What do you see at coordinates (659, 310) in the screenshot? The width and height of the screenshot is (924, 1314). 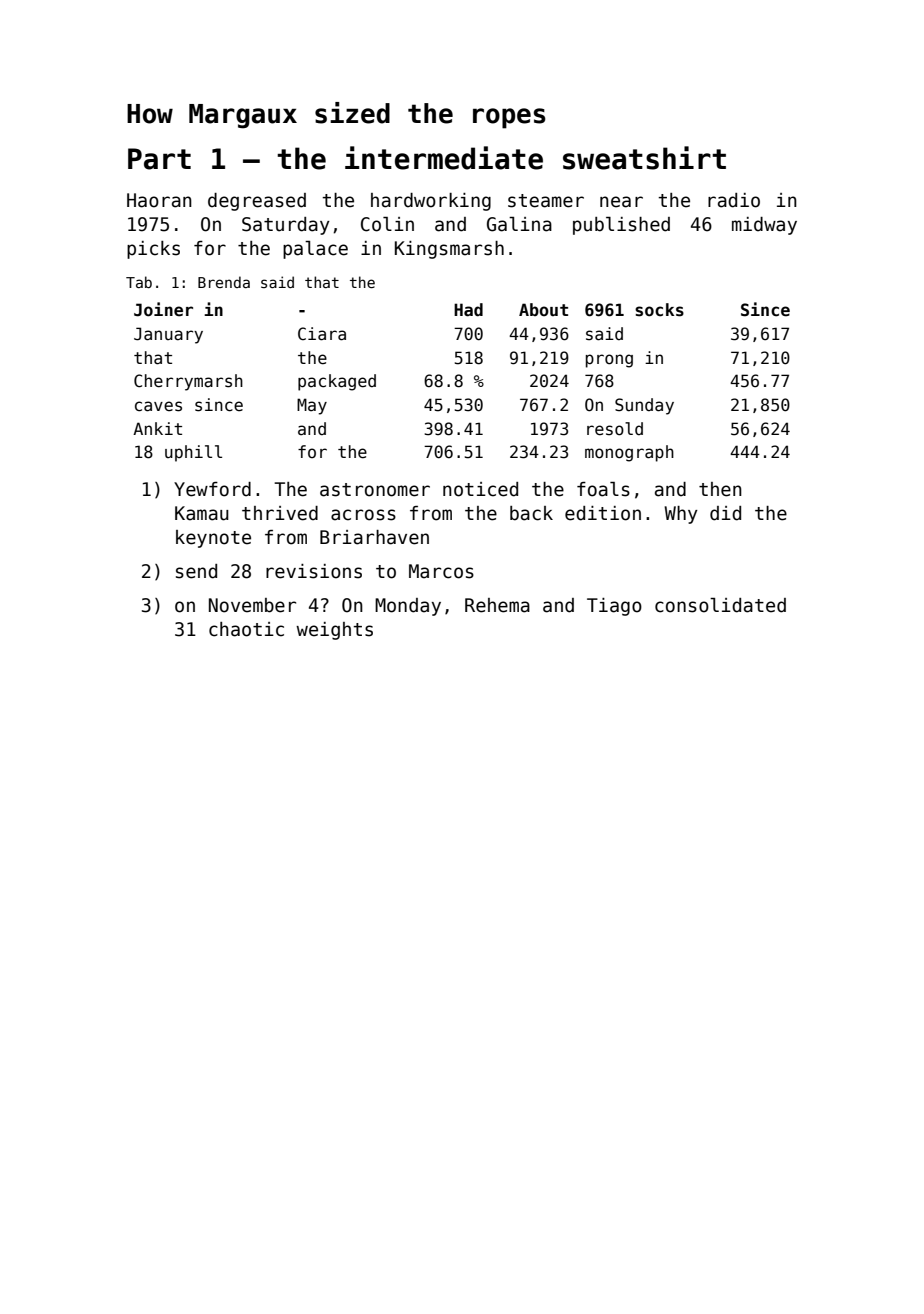 I see `socks` at bounding box center [659, 310].
